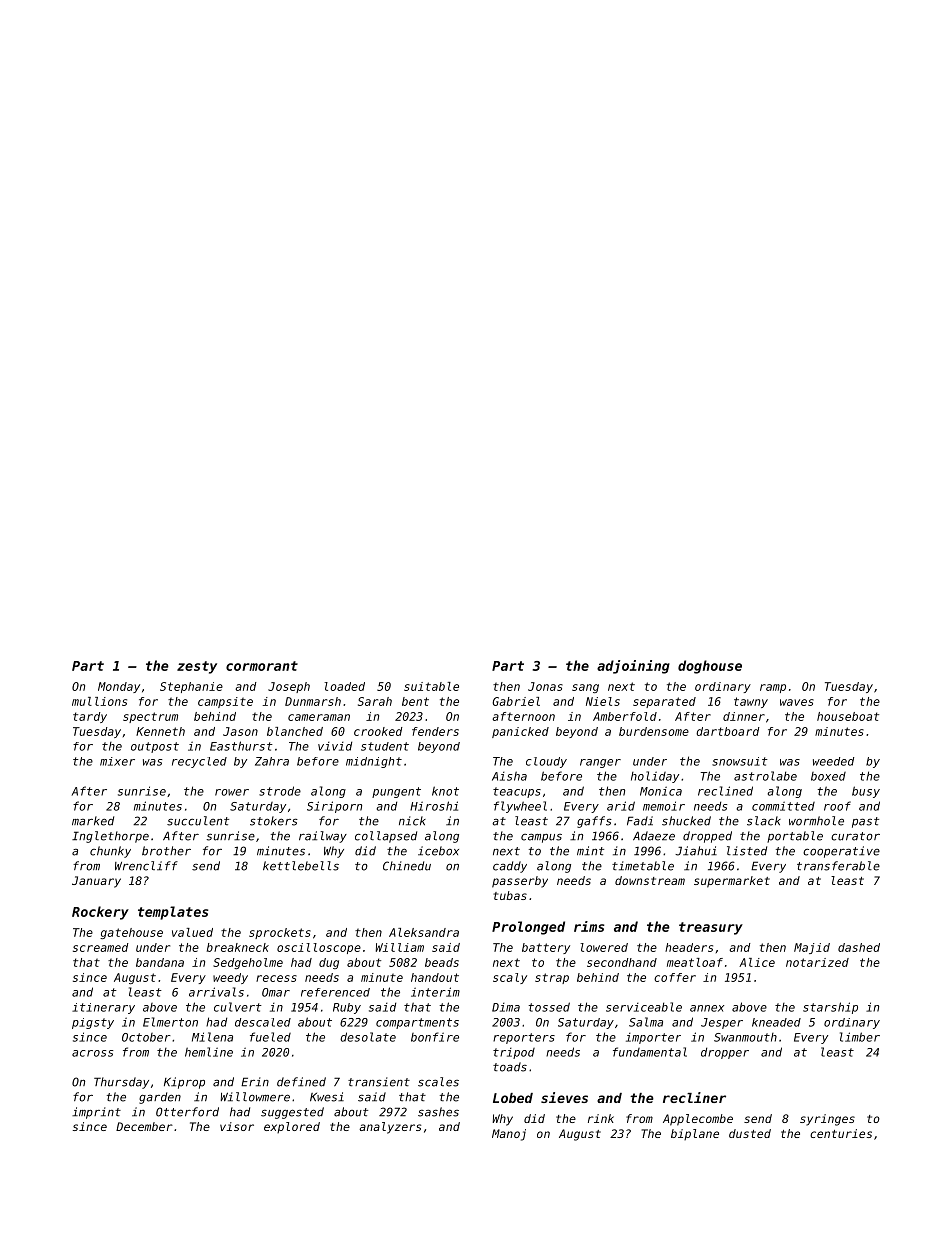  What do you see at coordinates (415, 701) in the image?
I see `bent` at bounding box center [415, 701].
